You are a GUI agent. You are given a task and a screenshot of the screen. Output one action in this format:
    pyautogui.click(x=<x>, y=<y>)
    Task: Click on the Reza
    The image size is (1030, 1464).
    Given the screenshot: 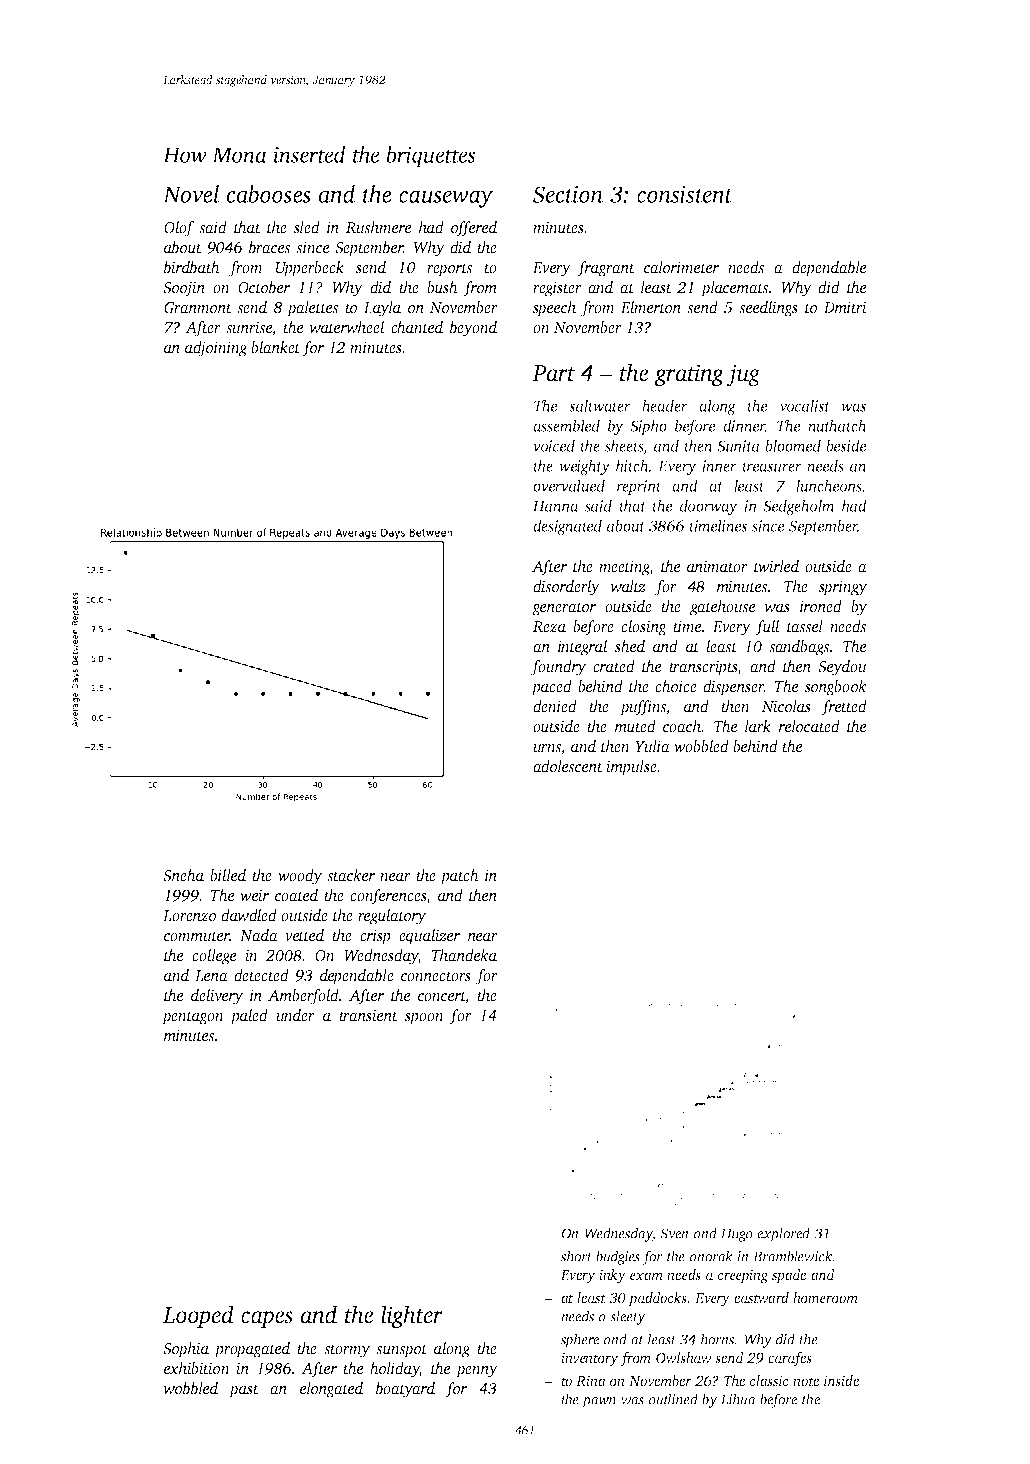 What is the action you would take?
    pyautogui.click(x=549, y=627)
